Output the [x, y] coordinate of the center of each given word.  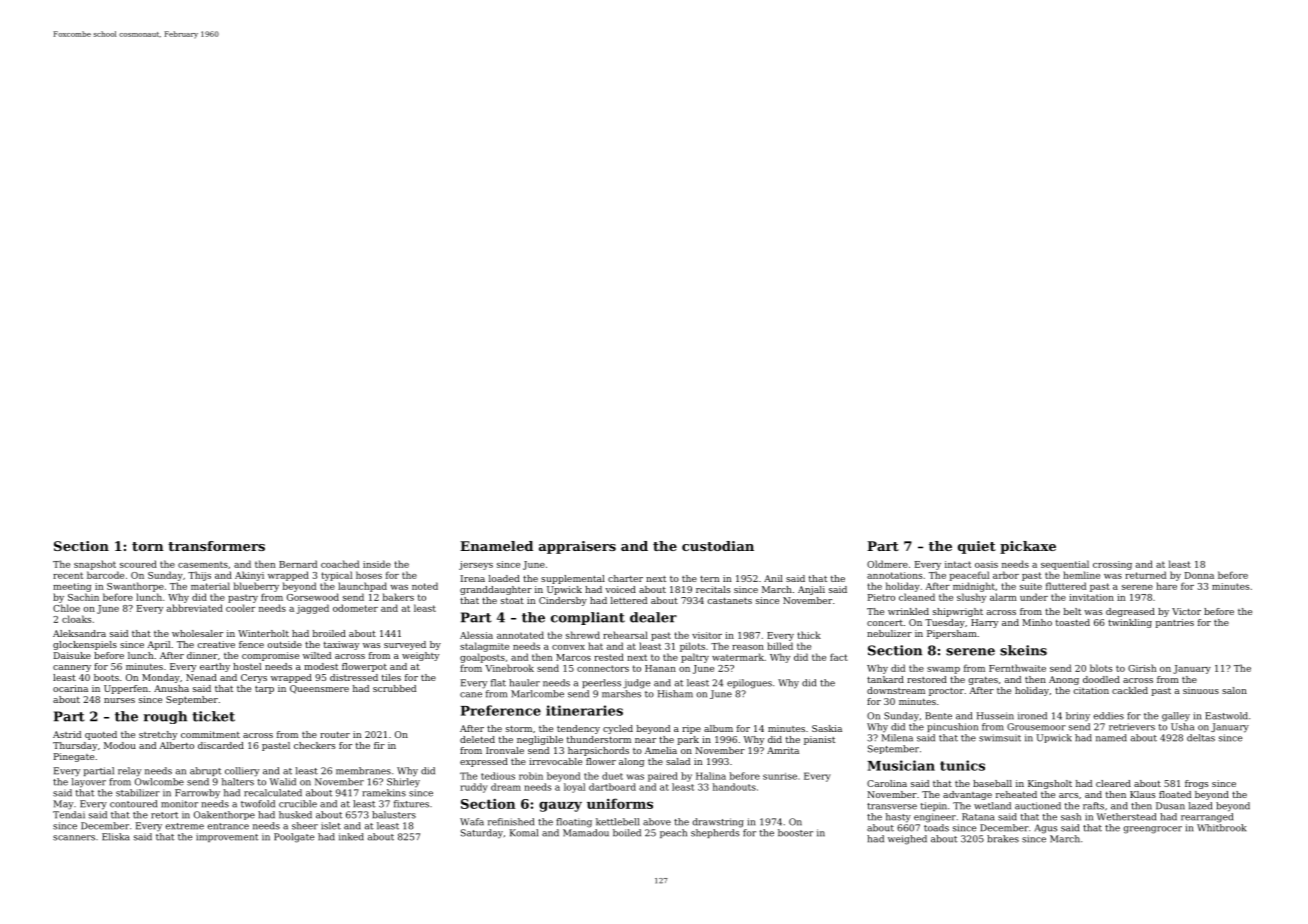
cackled [1130, 690]
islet [331, 826]
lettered [629, 600]
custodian [718, 546]
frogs [1197, 784]
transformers [216, 546]
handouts [734, 787]
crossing [1112, 565]
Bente [938, 716]
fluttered [1066, 586]
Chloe [66, 608]
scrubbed [394, 688]
